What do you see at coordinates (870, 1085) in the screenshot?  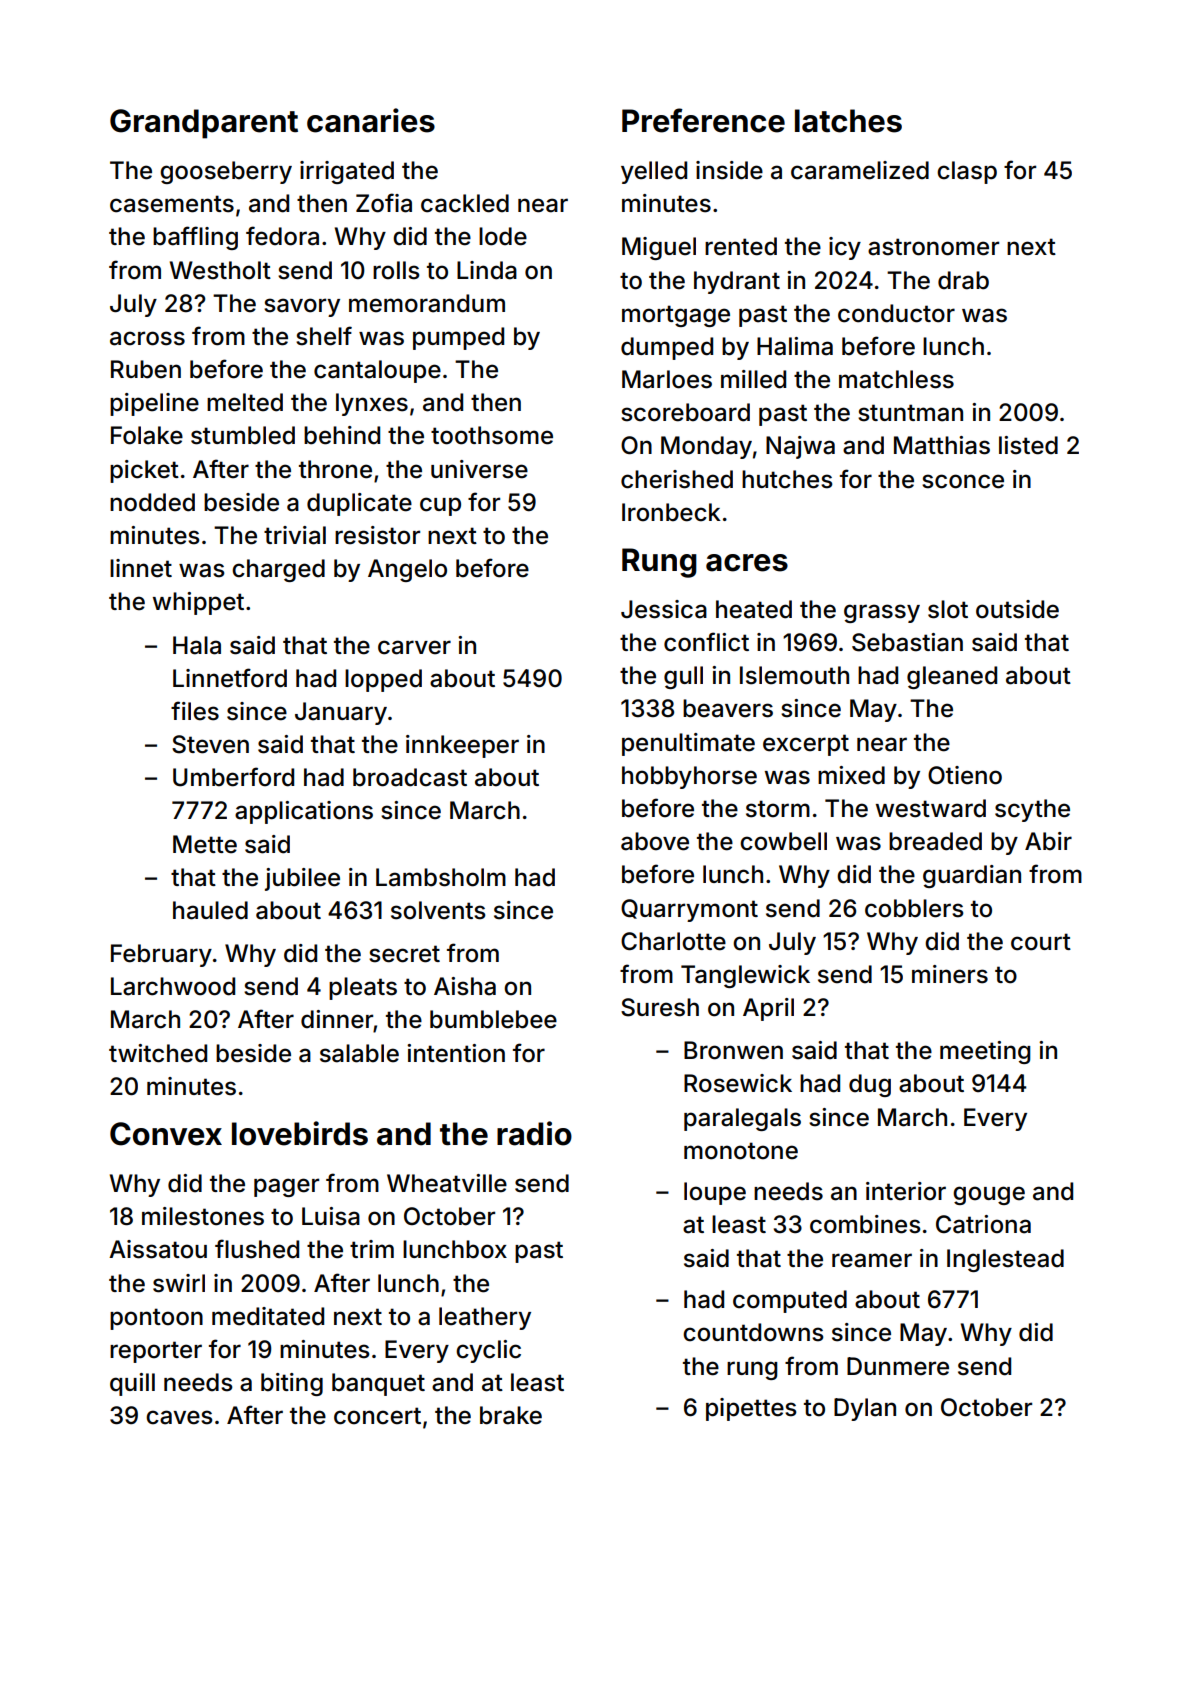 I see `dug` at bounding box center [870, 1085].
